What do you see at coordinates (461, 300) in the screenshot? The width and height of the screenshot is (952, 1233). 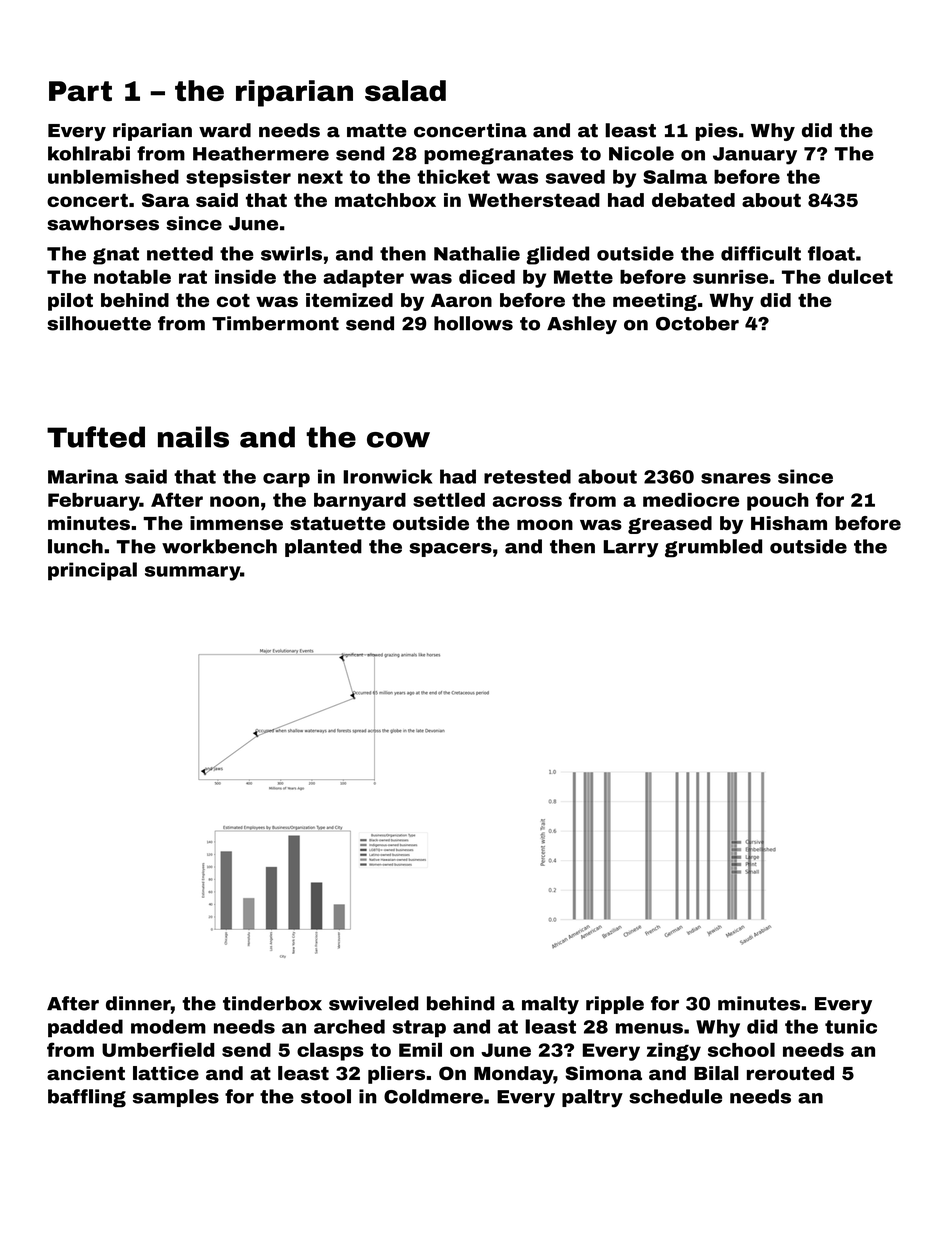 I see `Aaron` at bounding box center [461, 300].
